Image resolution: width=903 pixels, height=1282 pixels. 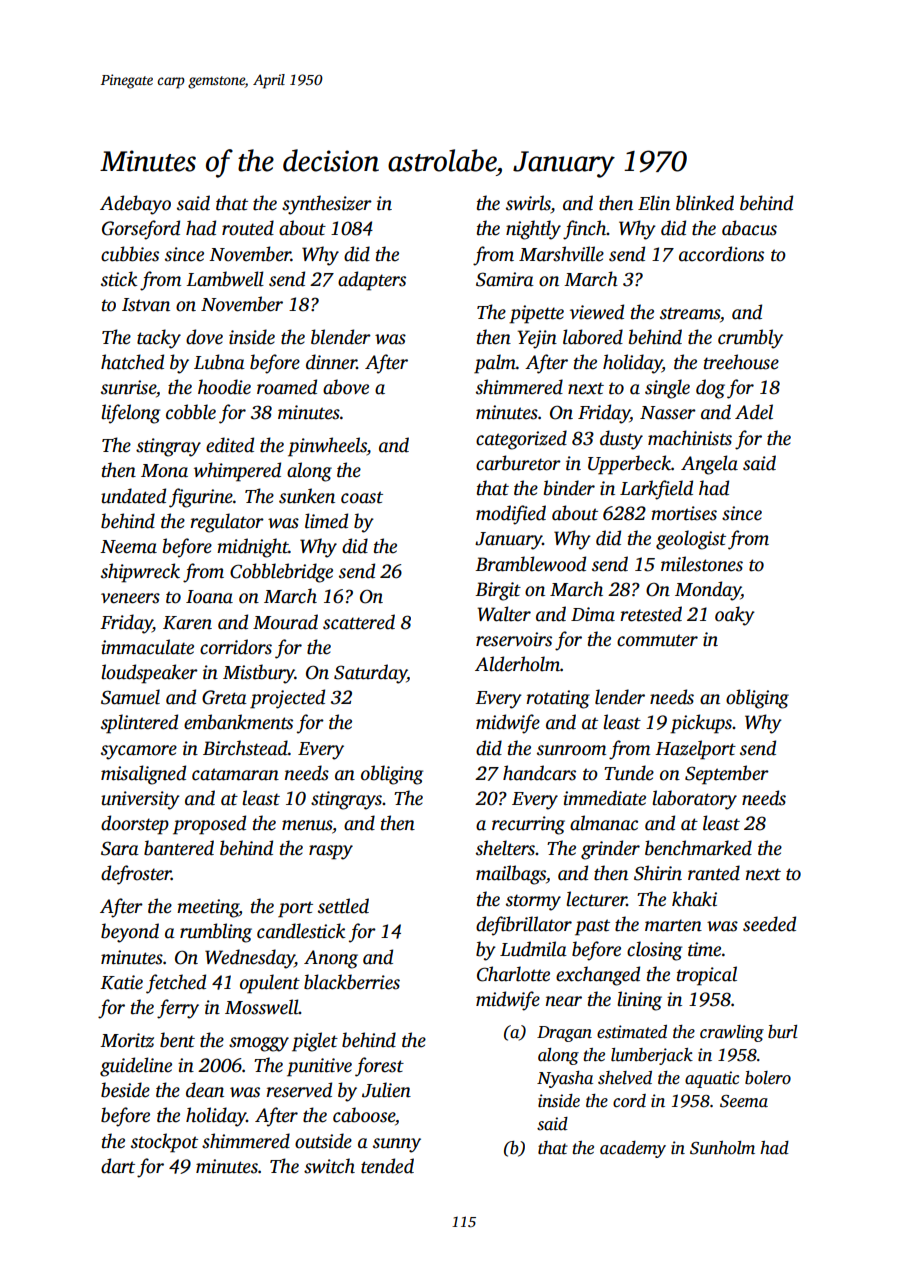 I want to click on seeded, so click(x=769, y=924).
